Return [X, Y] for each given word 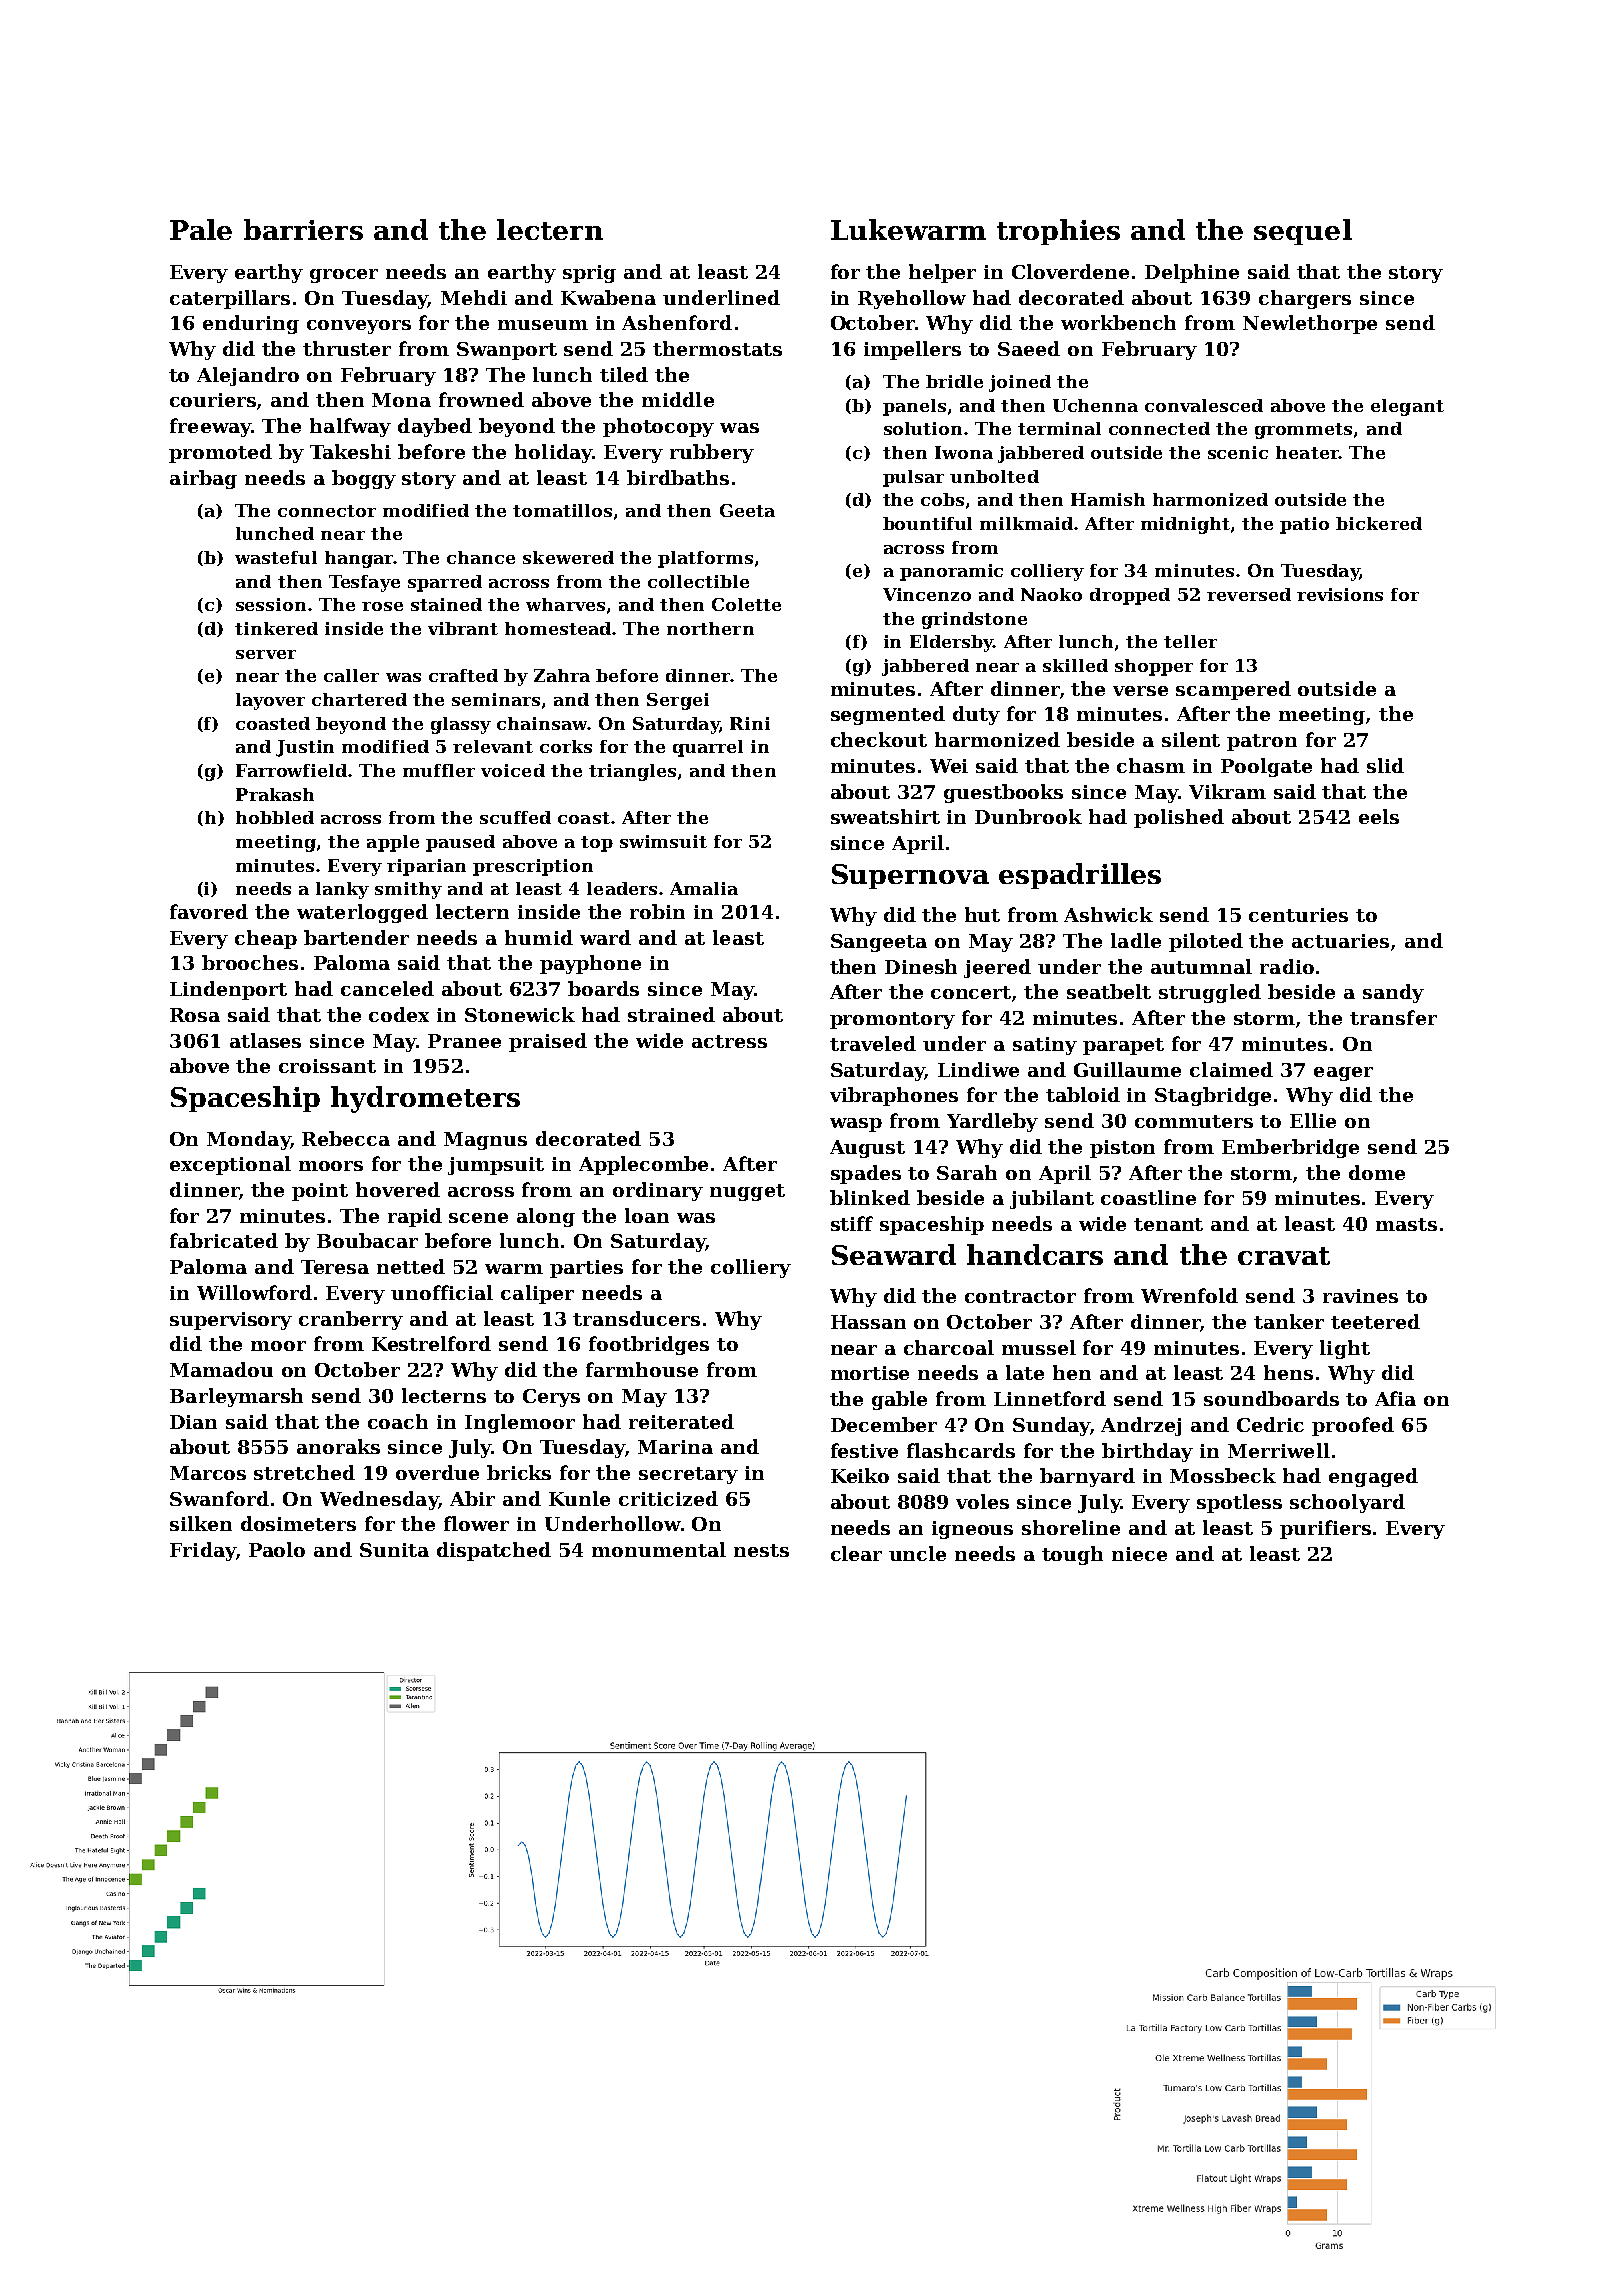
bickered [1379, 523]
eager [1343, 1074]
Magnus [485, 1141]
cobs [942, 499]
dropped [1130, 596]
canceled [387, 988]
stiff [852, 1223]
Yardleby [992, 1122]
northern [710, 628]
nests [761, 1550]
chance [481, 557]
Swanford [219, 1498]
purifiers [1325, 1529]
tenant [1168, 1224]
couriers [213, 400]
